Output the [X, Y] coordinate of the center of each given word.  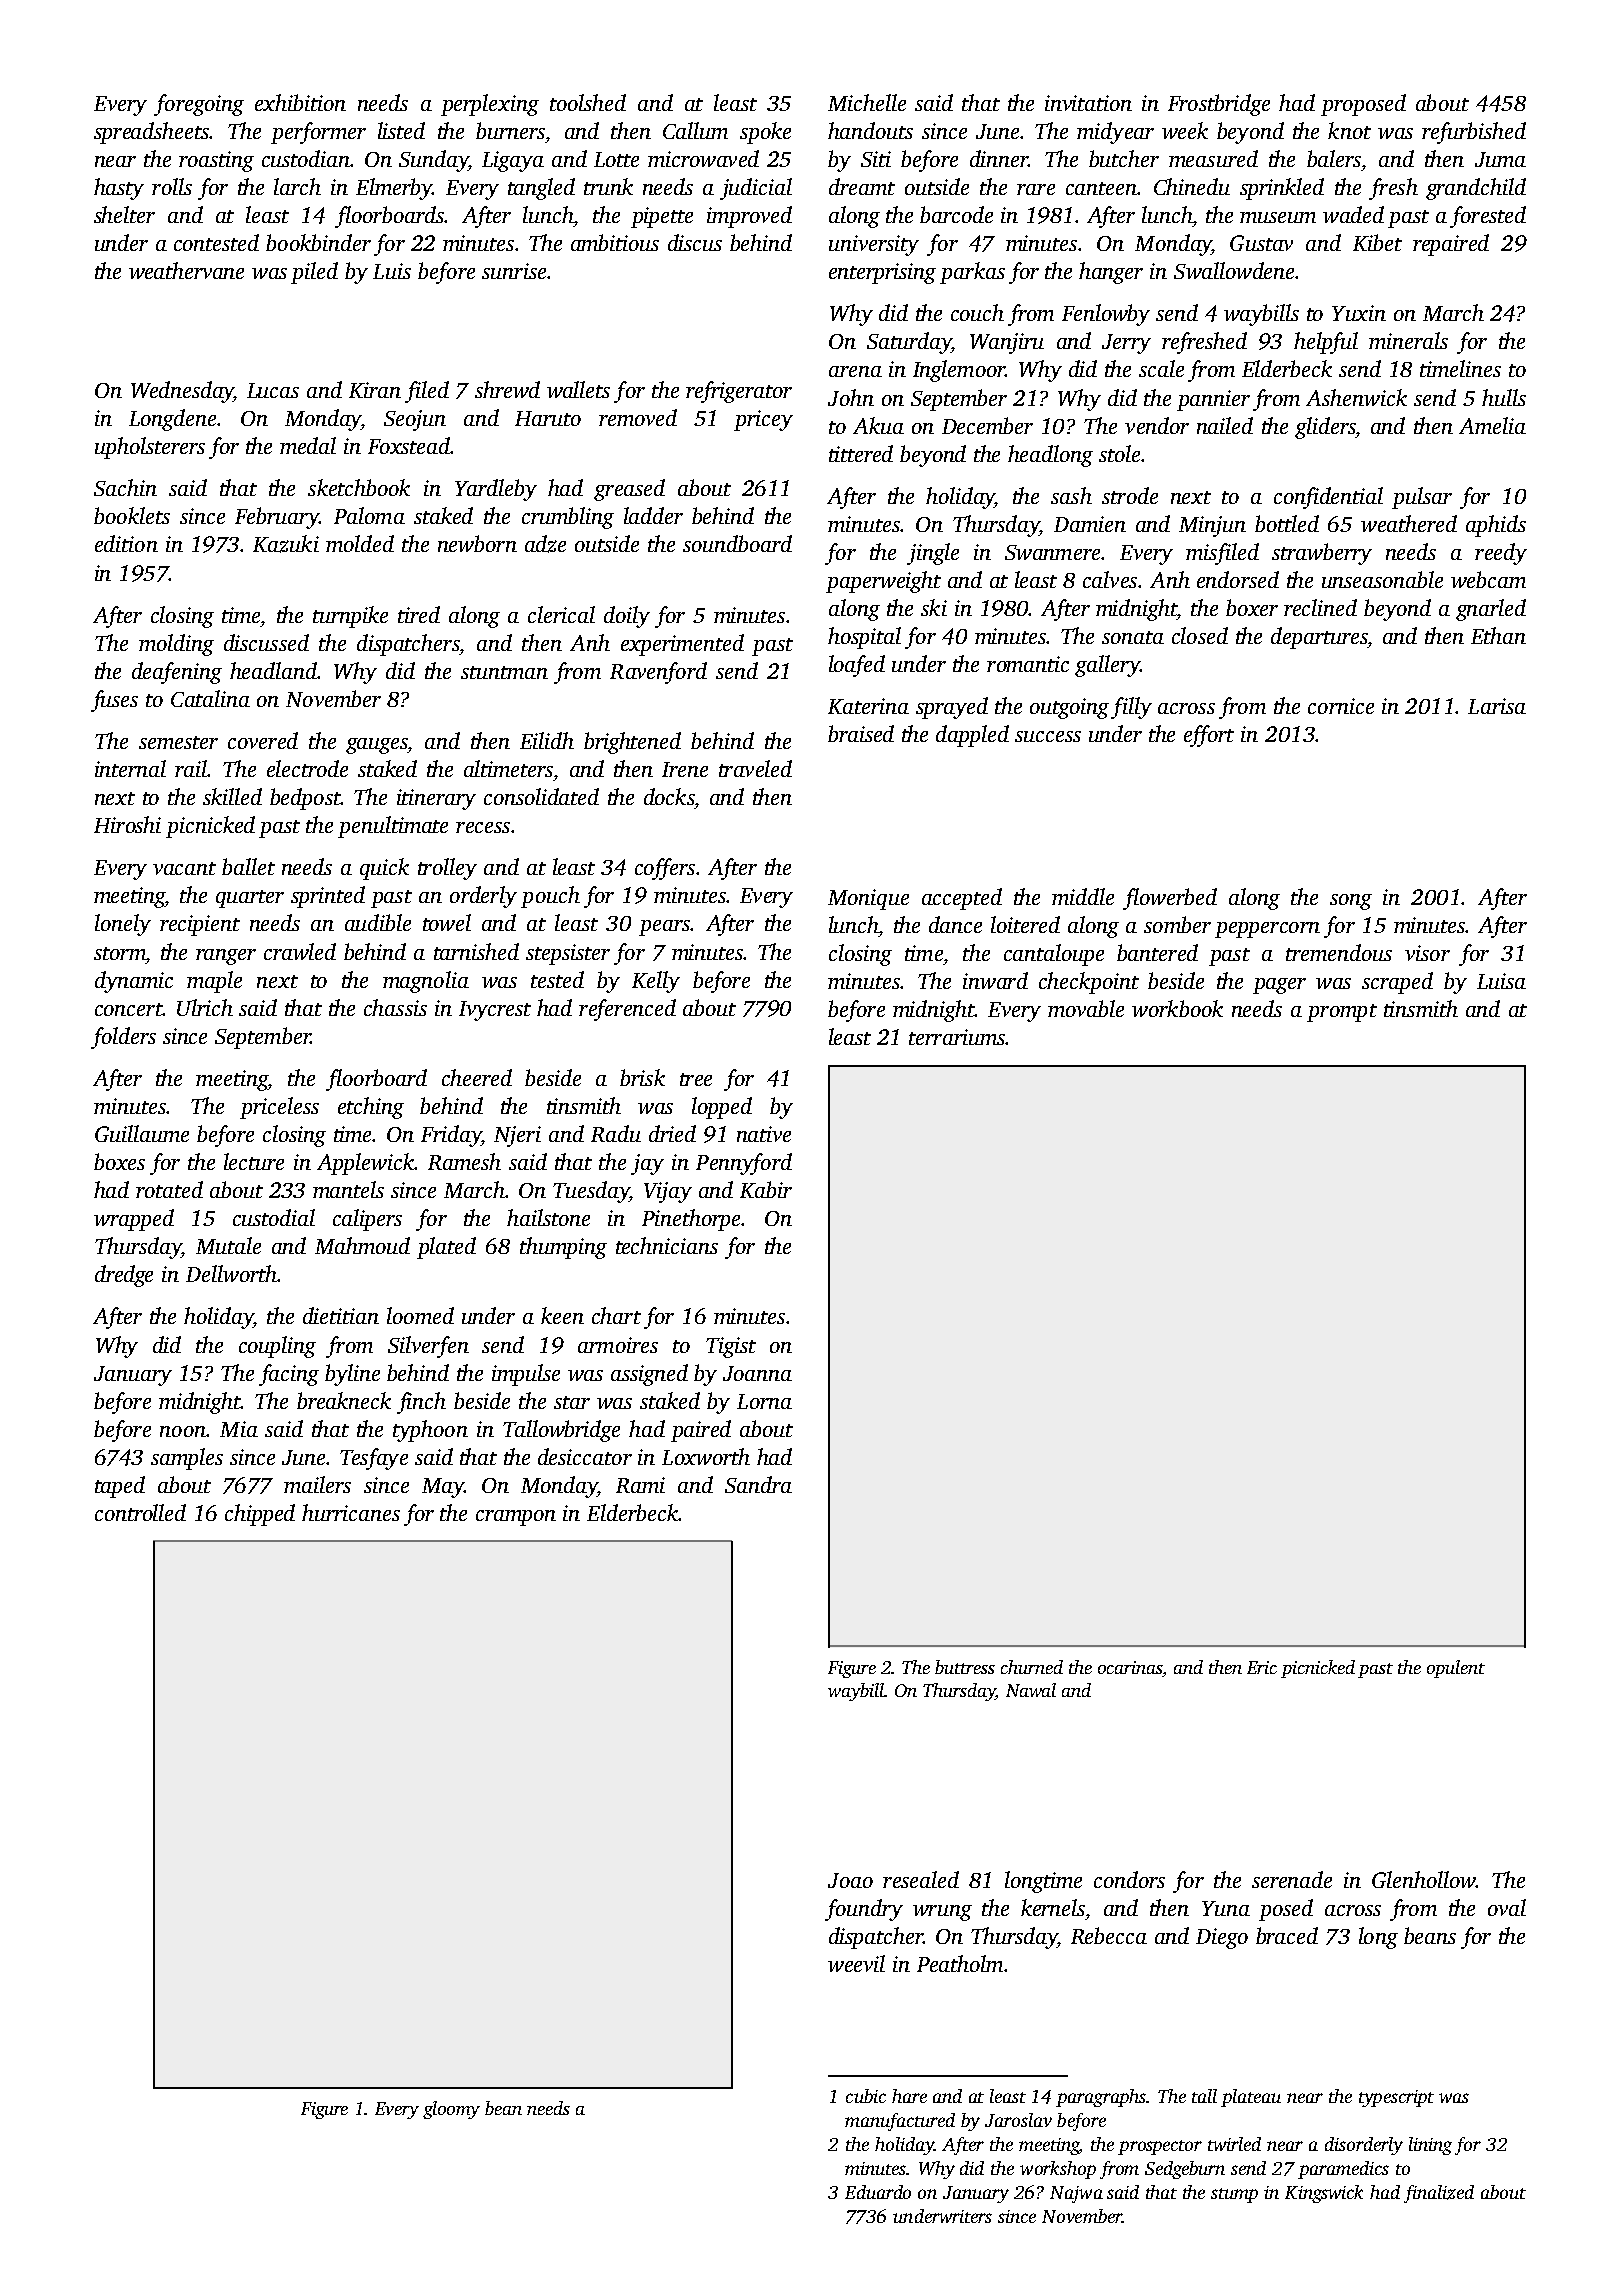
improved [749, 217]
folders [123, 1038]
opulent [1456, 1669]
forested [1488, 217]
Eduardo [878, 2192]
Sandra [758, 1484]
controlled [140, 1512]
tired [419, 614]
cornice [1341, 706]
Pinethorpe [691, 1220]
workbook [1177, 1008]
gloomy [451, 2110]
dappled [972, 736]
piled [314, 273]
